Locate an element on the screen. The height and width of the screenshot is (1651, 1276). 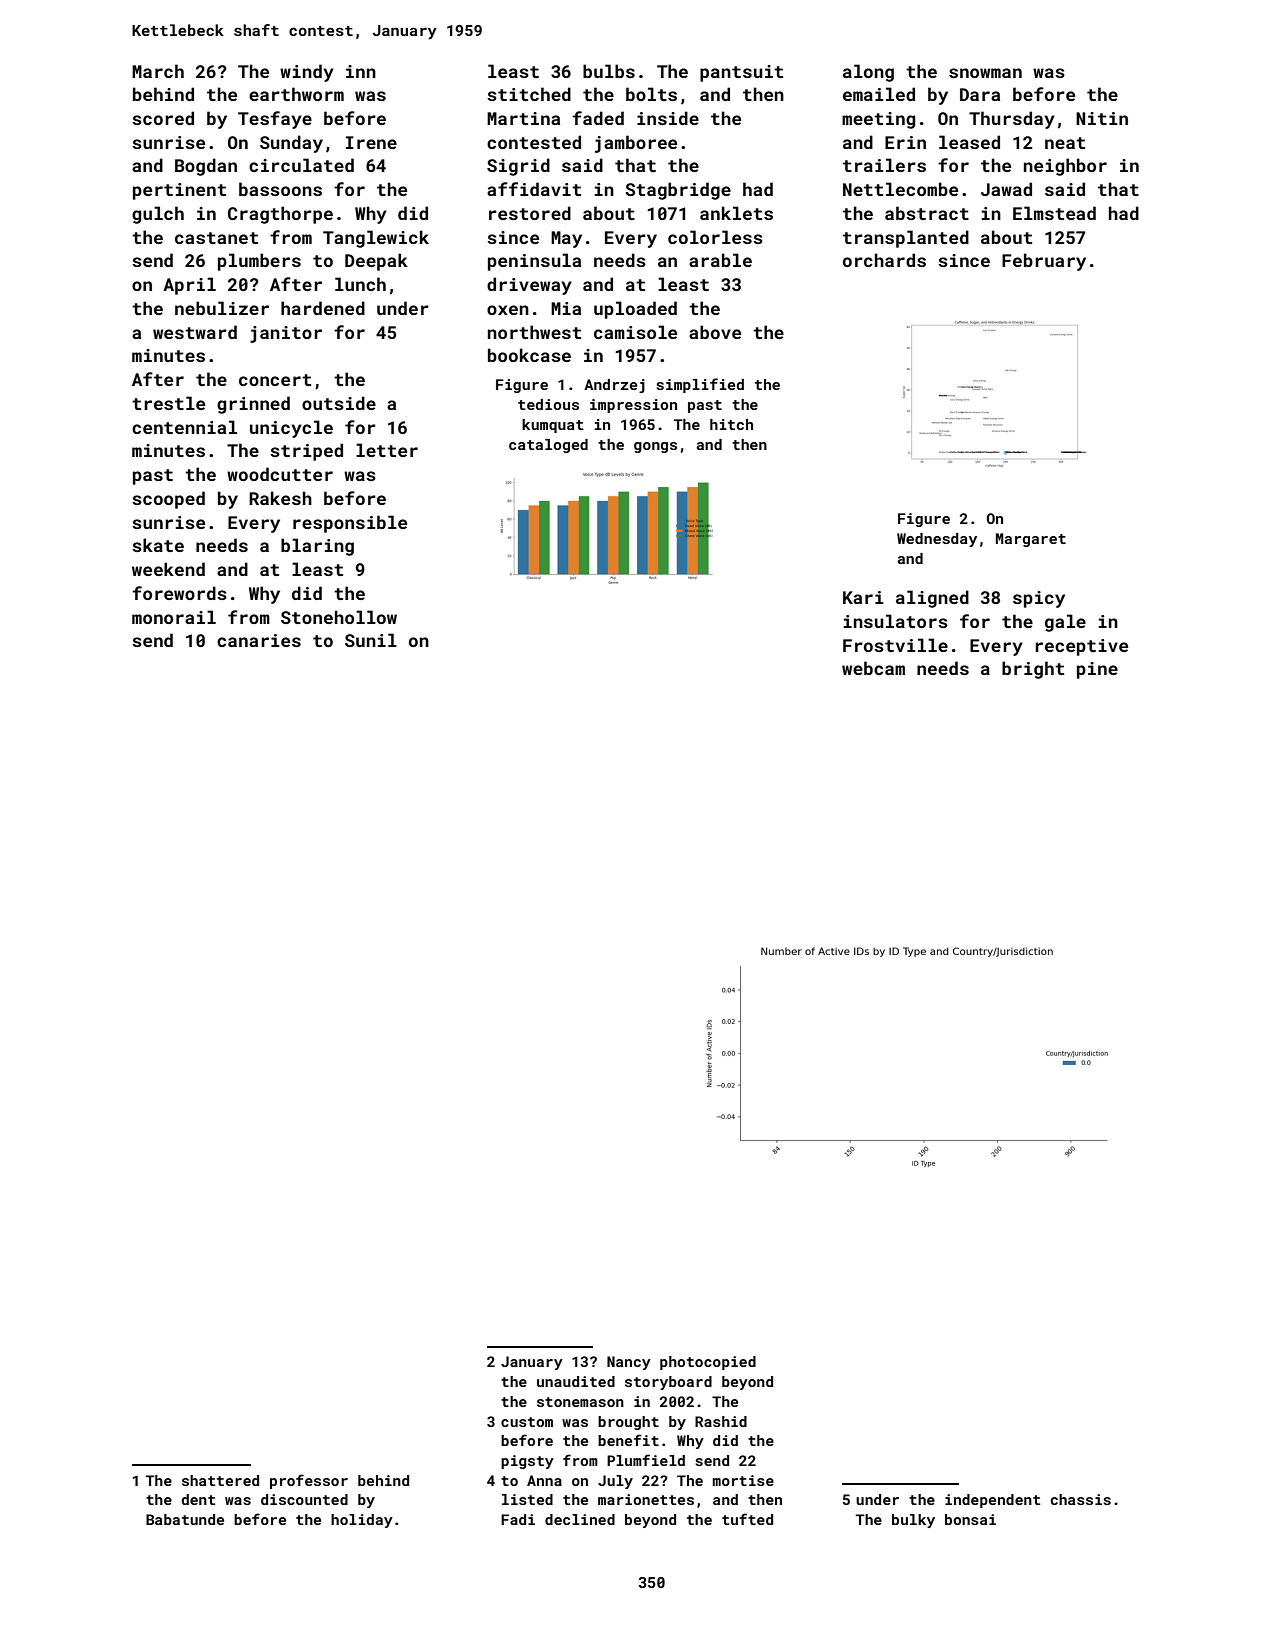
pantsuit is located at coordinates (741, 73).
